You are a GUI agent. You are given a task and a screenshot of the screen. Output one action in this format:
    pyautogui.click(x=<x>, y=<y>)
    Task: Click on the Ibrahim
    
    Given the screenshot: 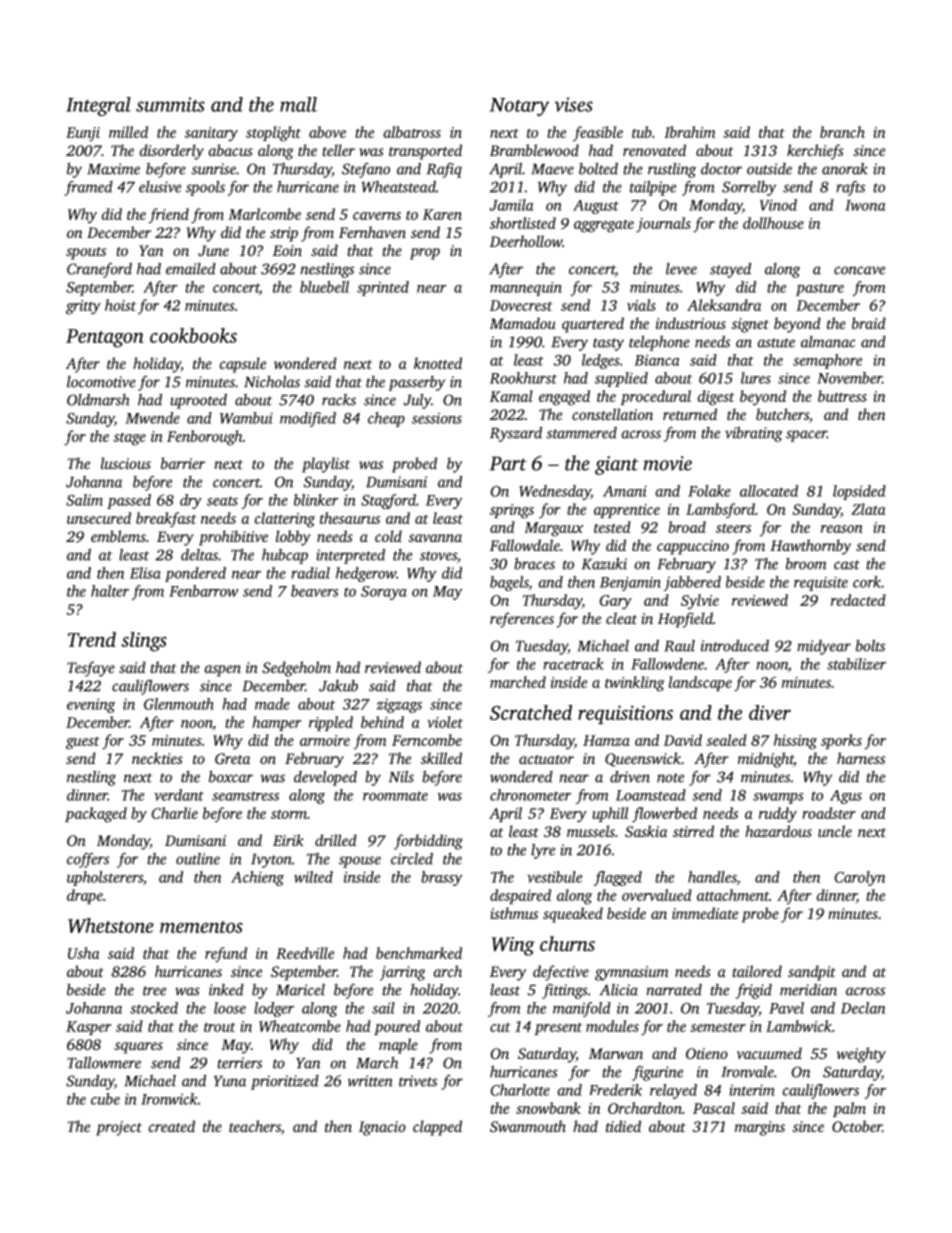 What is the action you would take?
    pyautogui.click(x=689, y=132)
